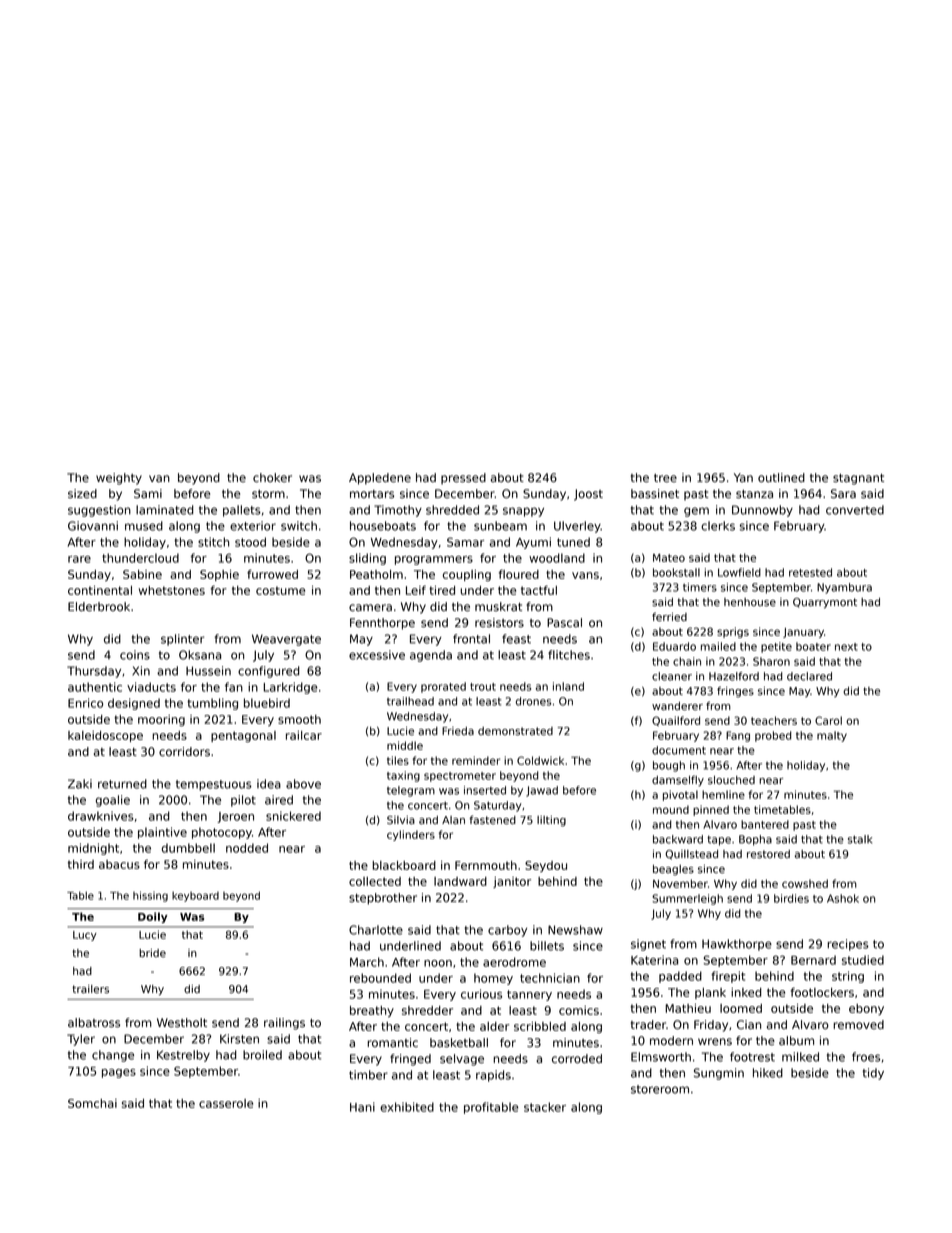 Image resolution: width=952 pixels, height=1233 pixels. What do you see at coordinates (247, 848) in the document?
I see `nodded` at bounding box center [247, 848].
